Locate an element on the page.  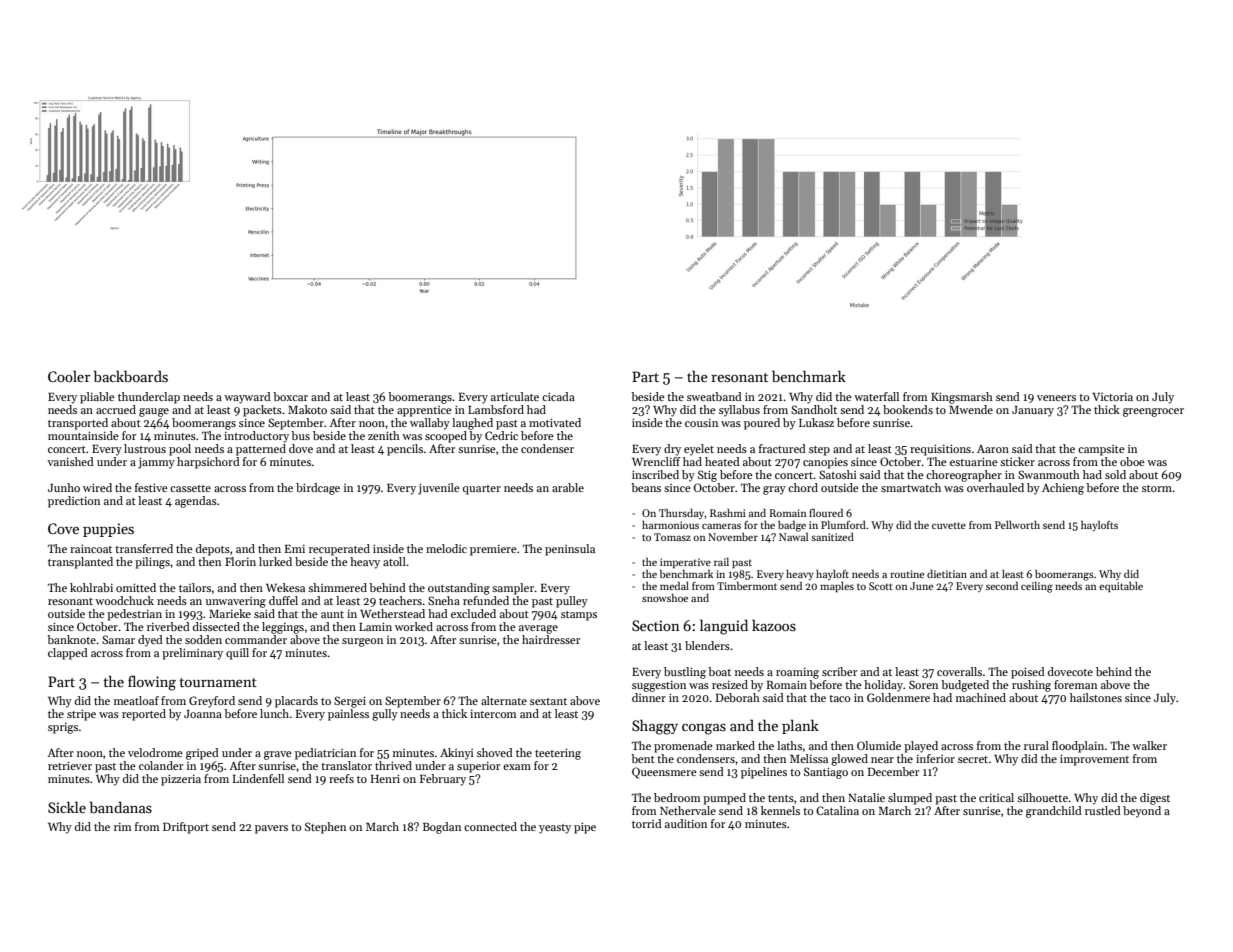
backboards is located at coordinates (131, 376).
